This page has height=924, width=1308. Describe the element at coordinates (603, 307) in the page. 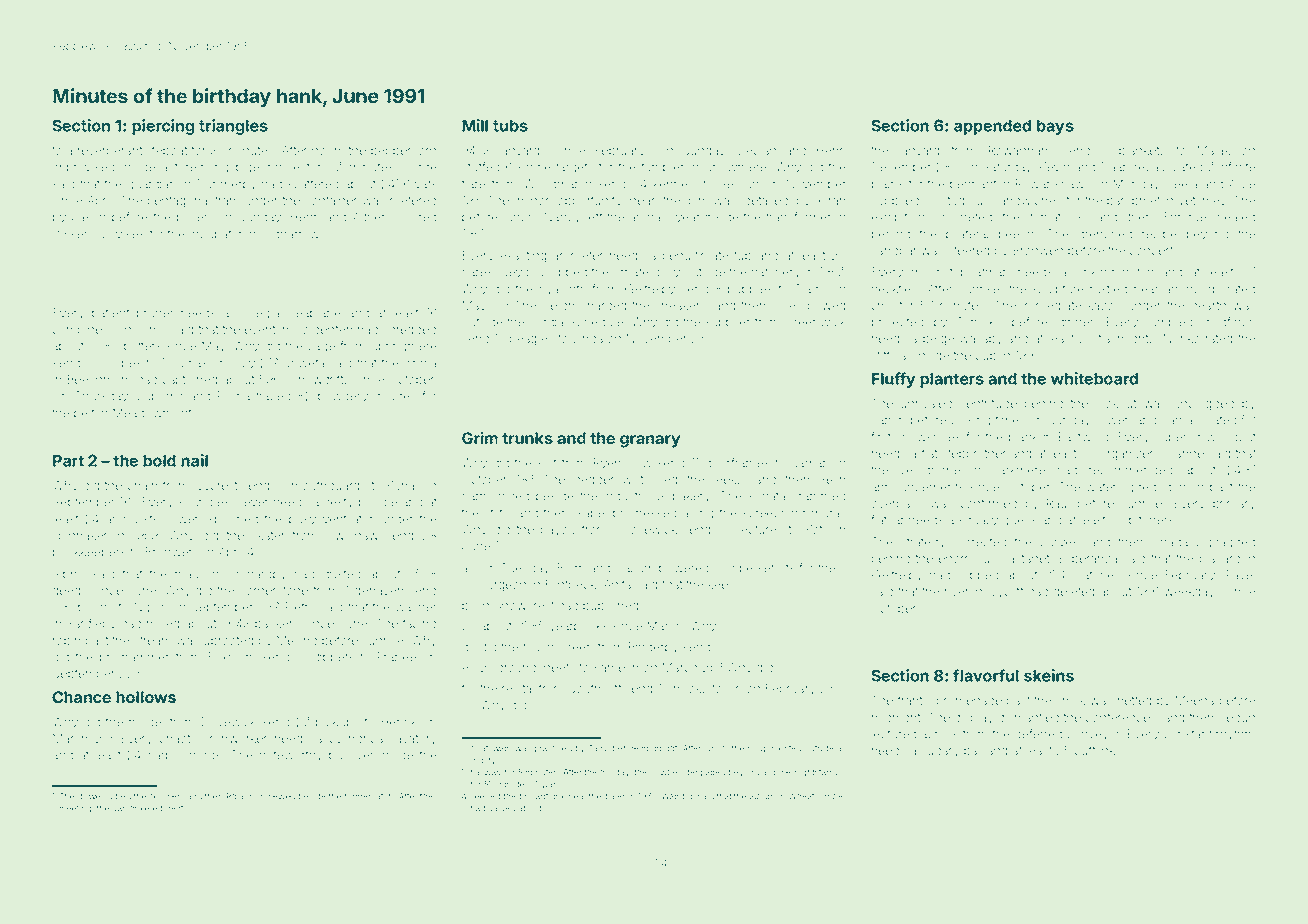

I see `charged` at that location.
